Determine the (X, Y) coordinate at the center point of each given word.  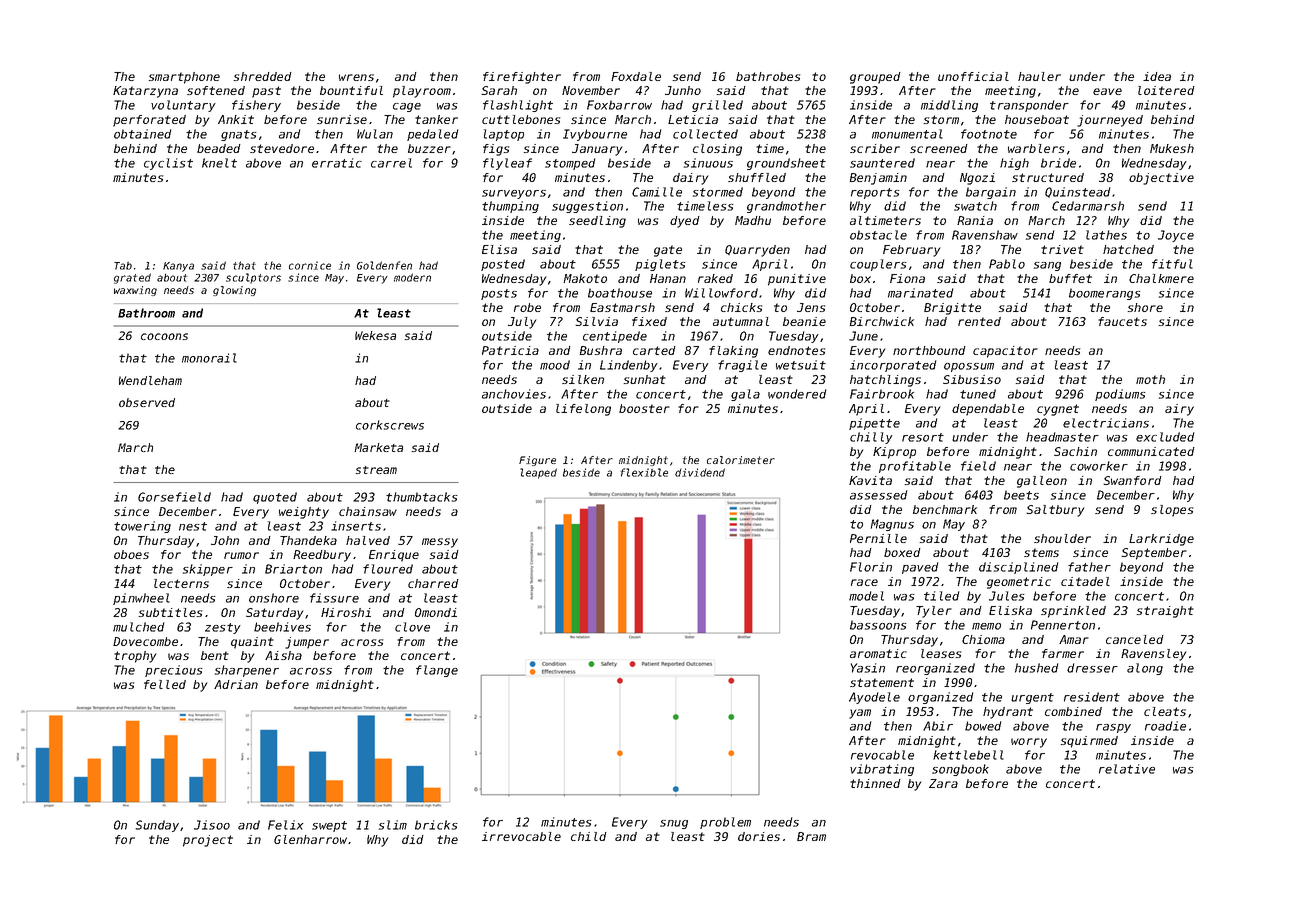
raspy (1113, 728)
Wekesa (375, 335)
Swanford (1132, 480)
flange (437, 671)
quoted (275, 498)
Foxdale (636, 76)
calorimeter (741, 460)
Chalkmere (1161, 278)
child (589, 836)
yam (860, 714)
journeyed (1110, 121)
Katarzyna (145, 92)
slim (393, 825)
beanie (804, 321)
